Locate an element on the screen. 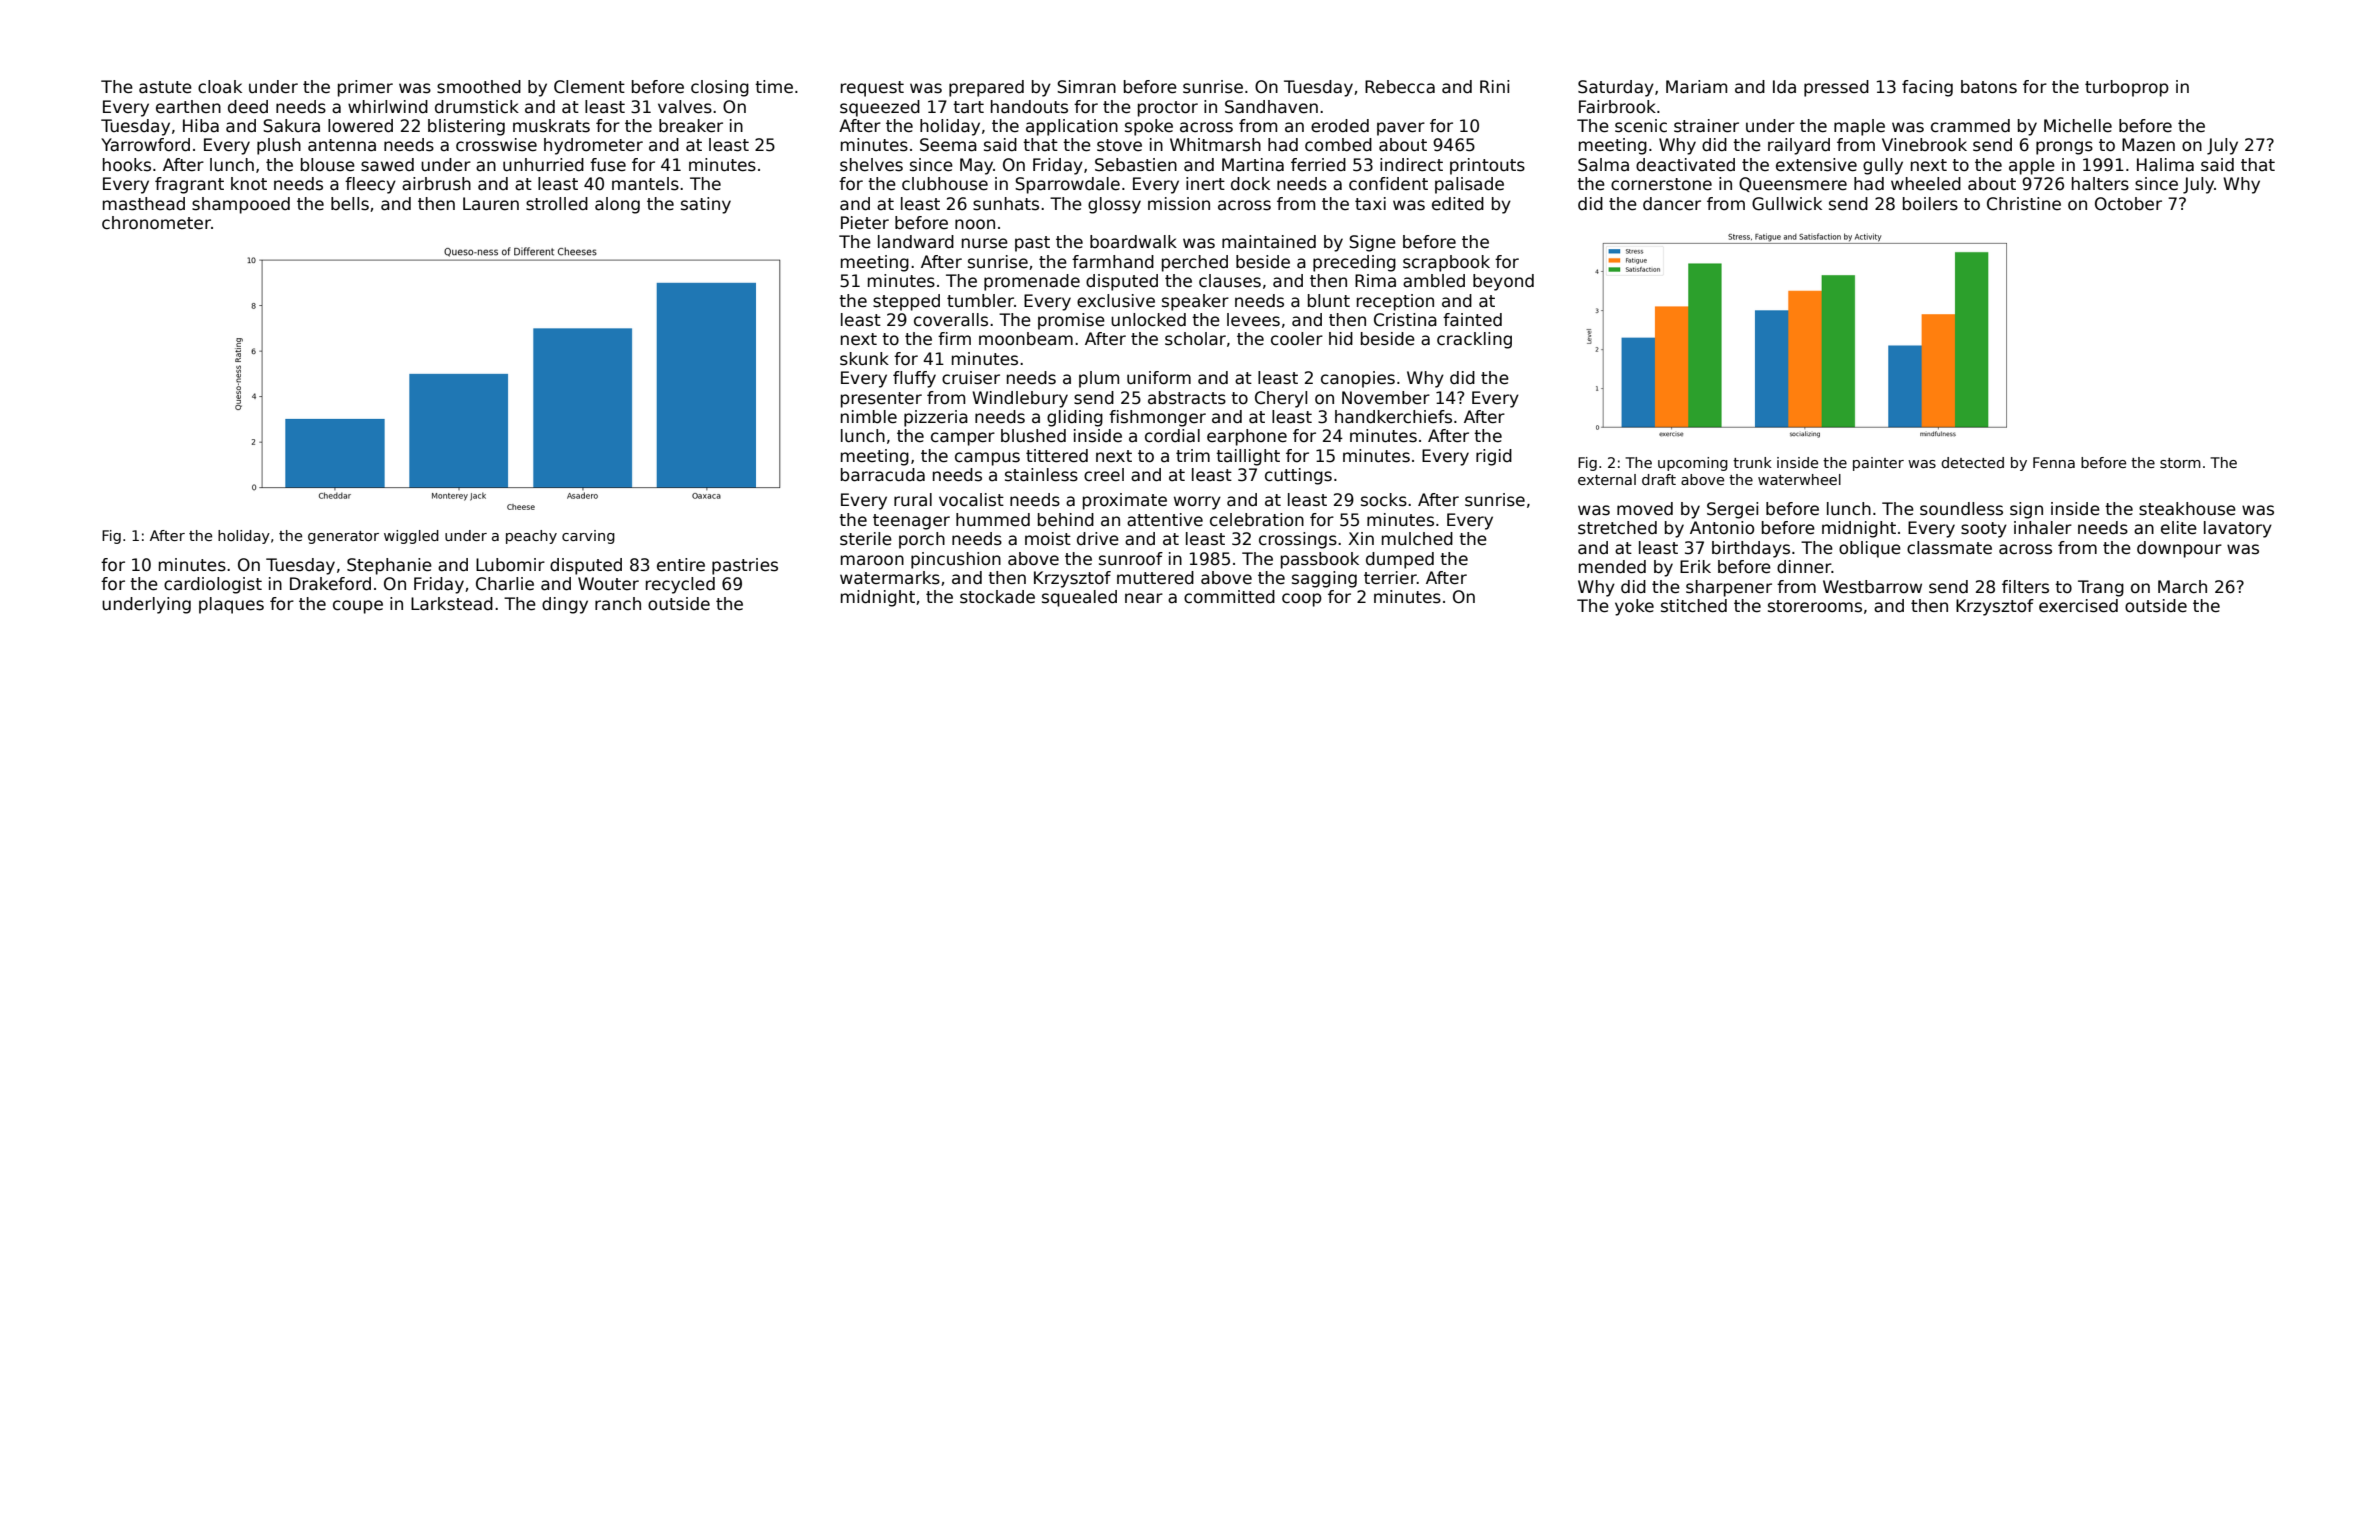 The image size is (2380, 1540). chronometer is located at coordinates (156, 223).
